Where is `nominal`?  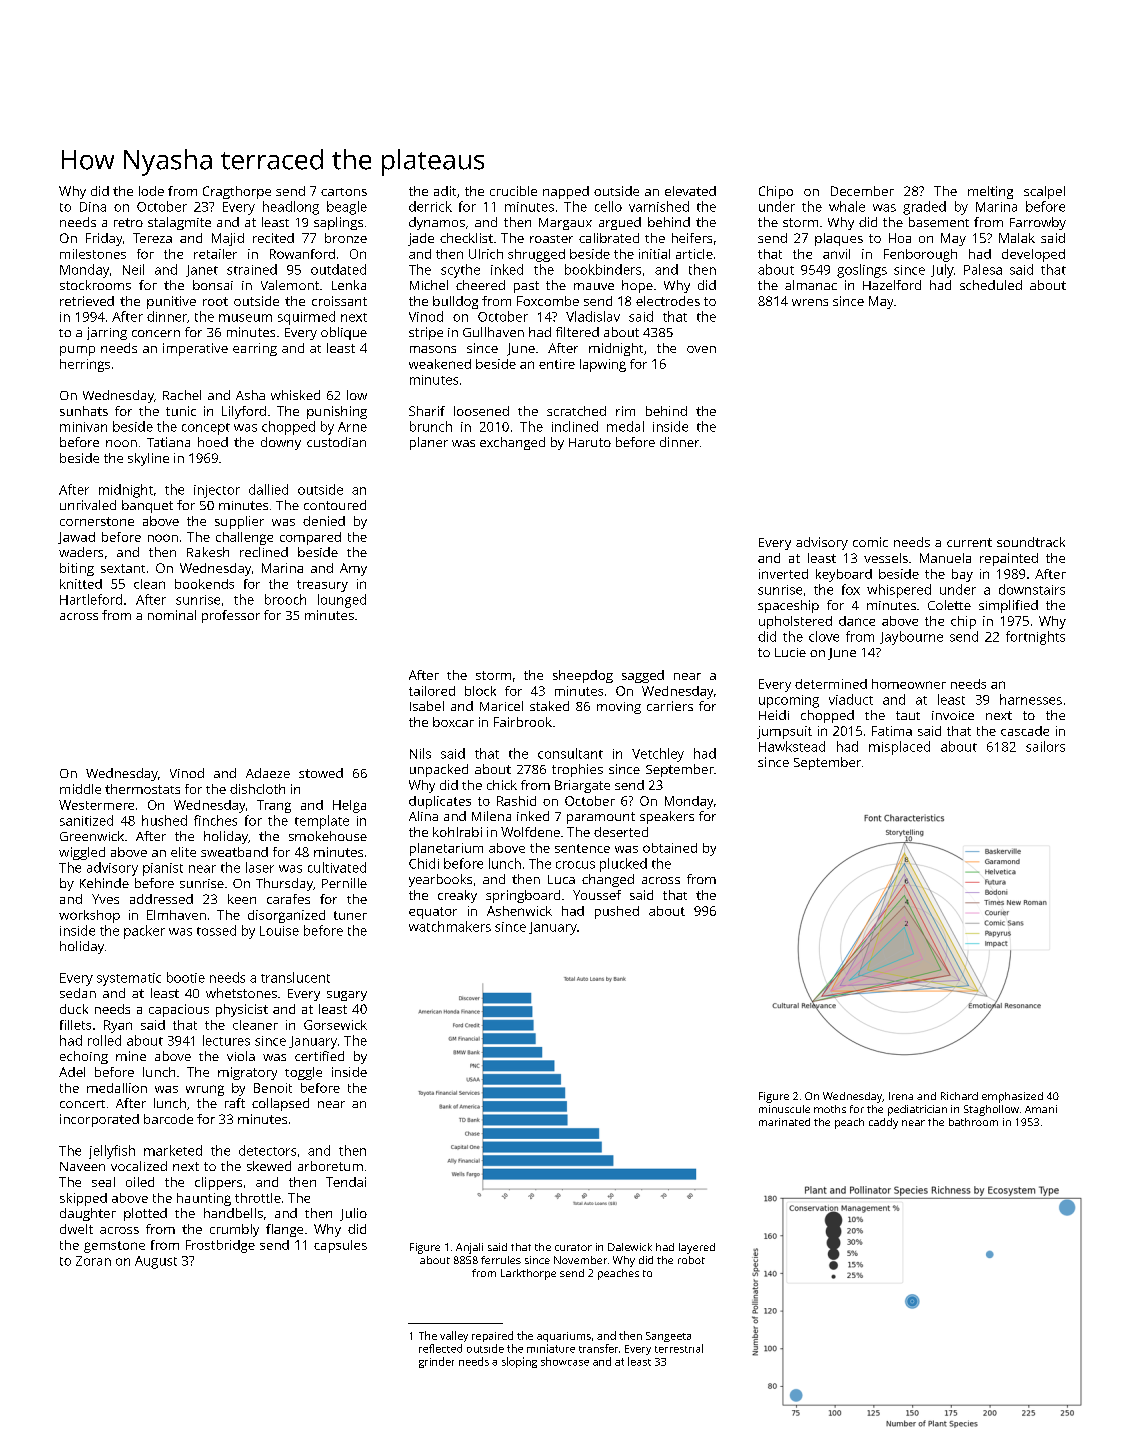
nominal is located at coordinates (172, 615).
